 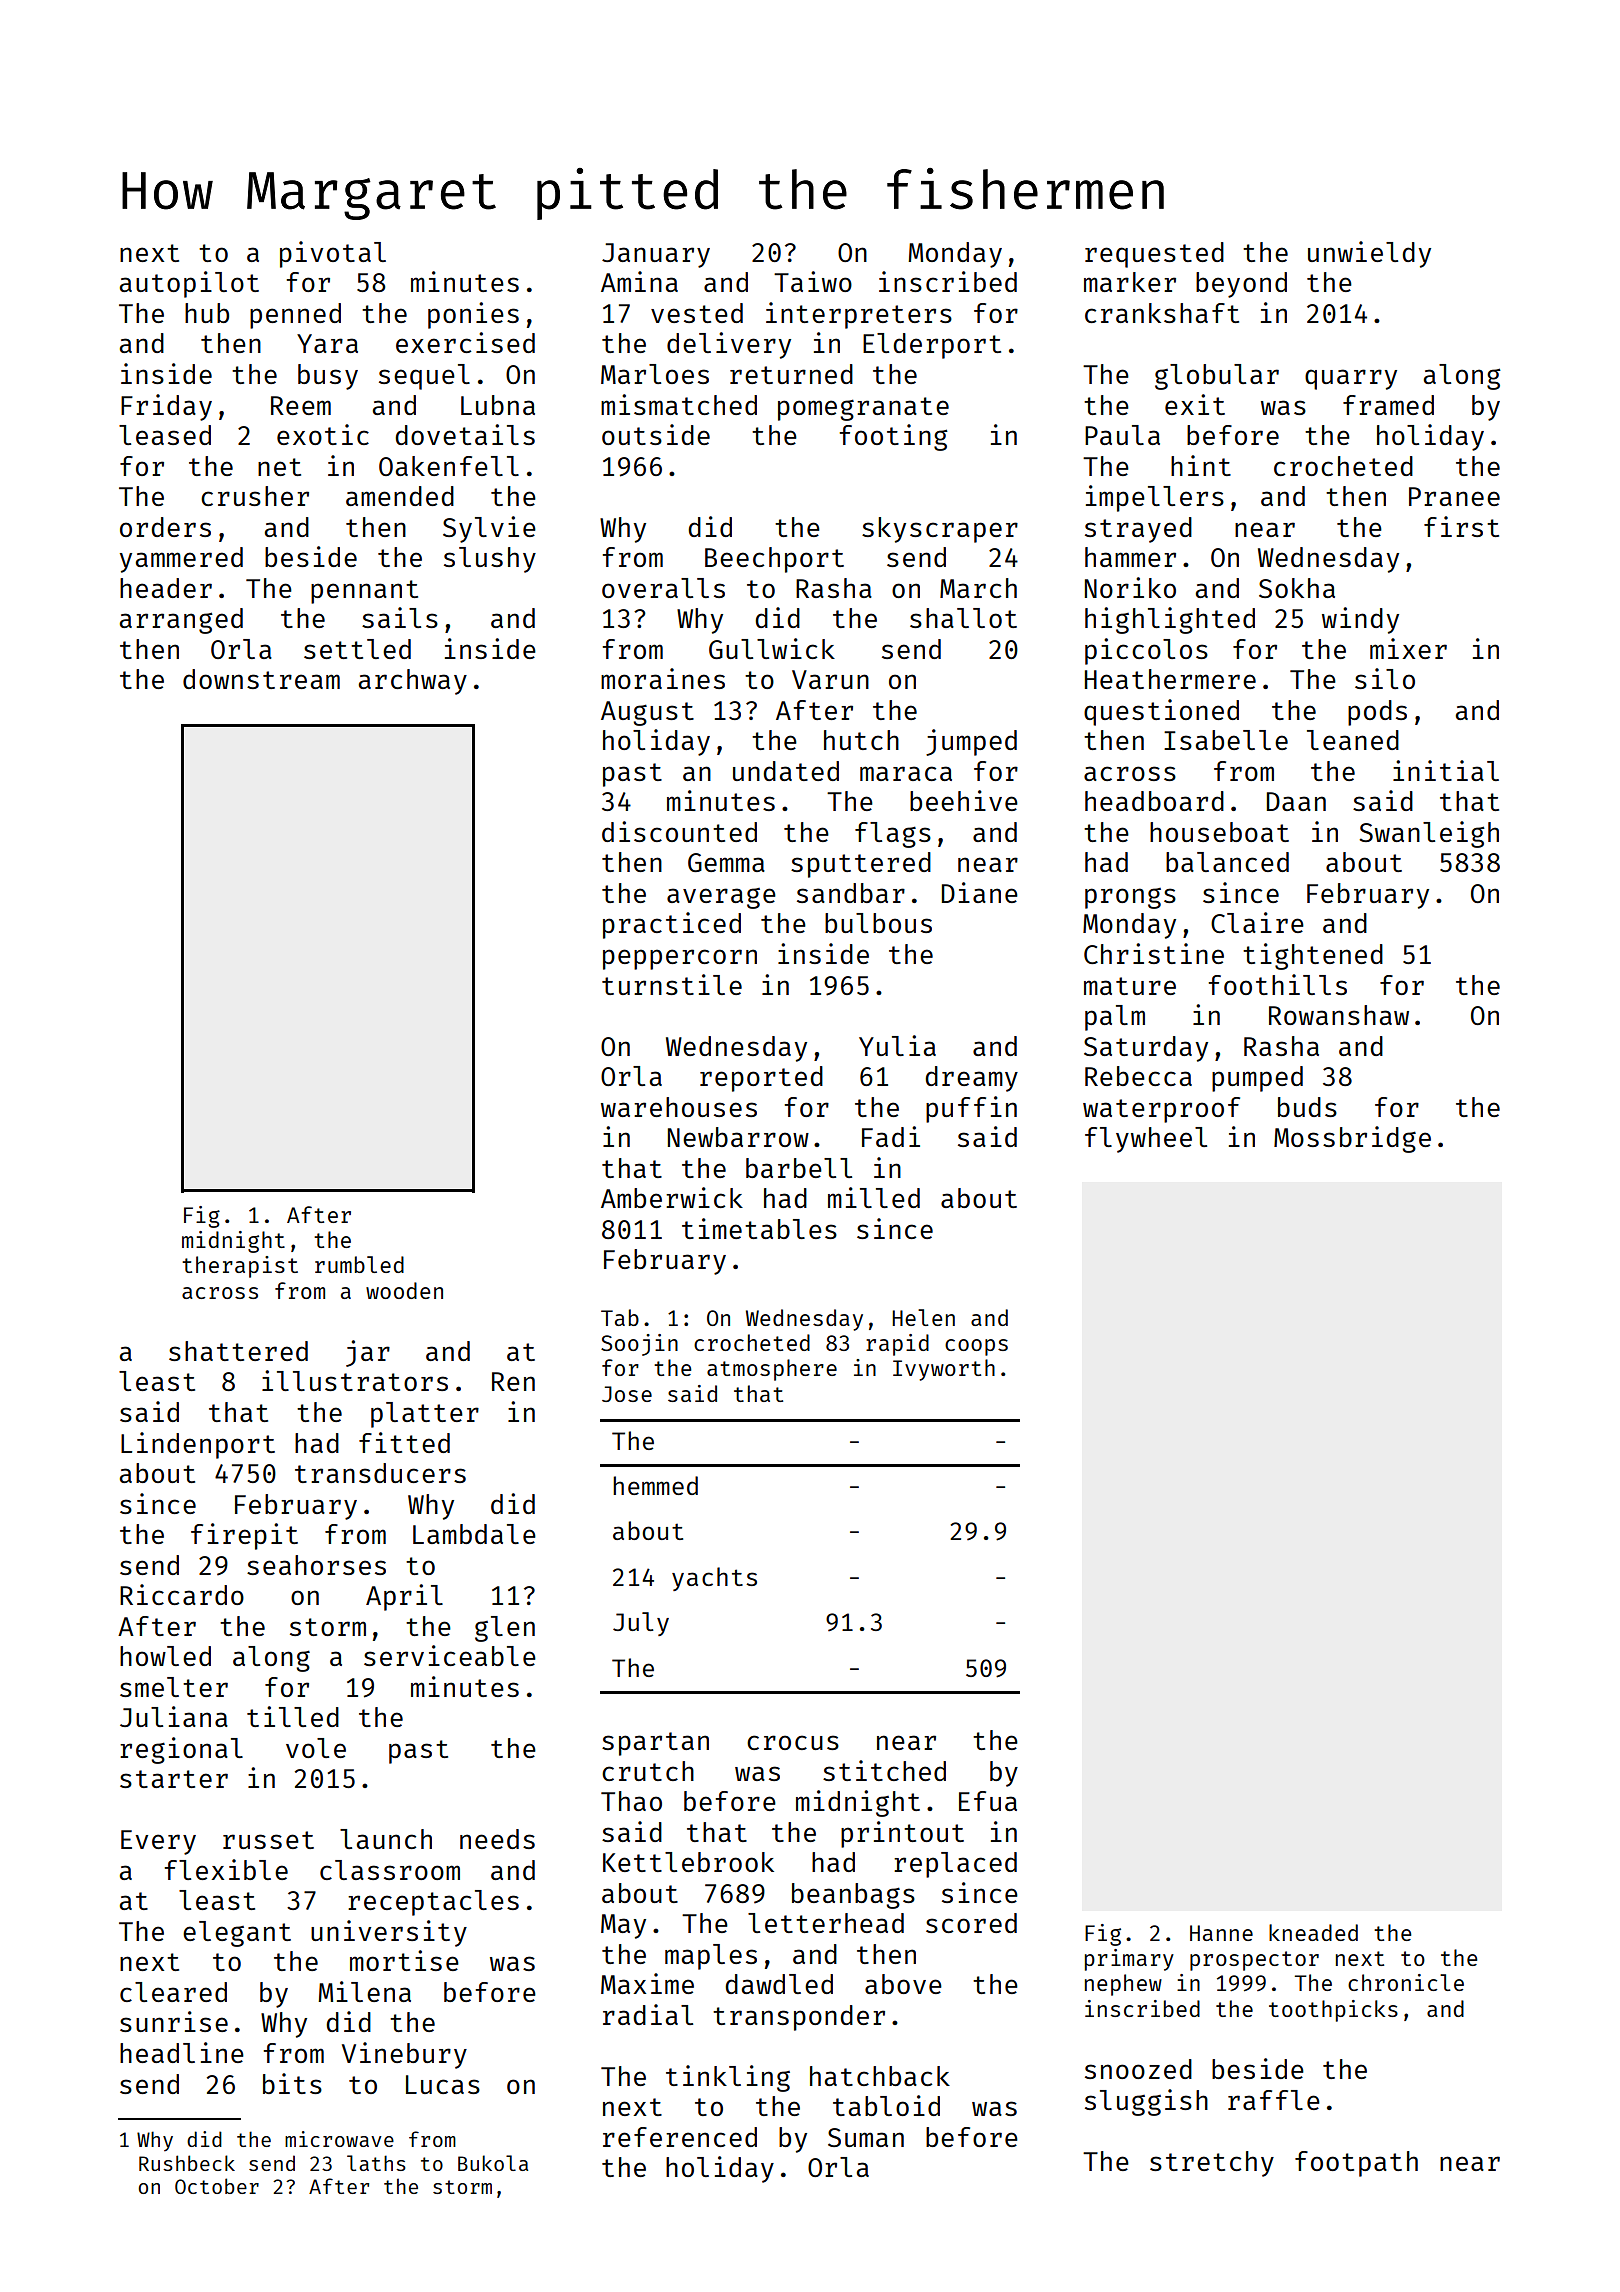 I want to click on Bukola, so click(x=493, y=2163).
